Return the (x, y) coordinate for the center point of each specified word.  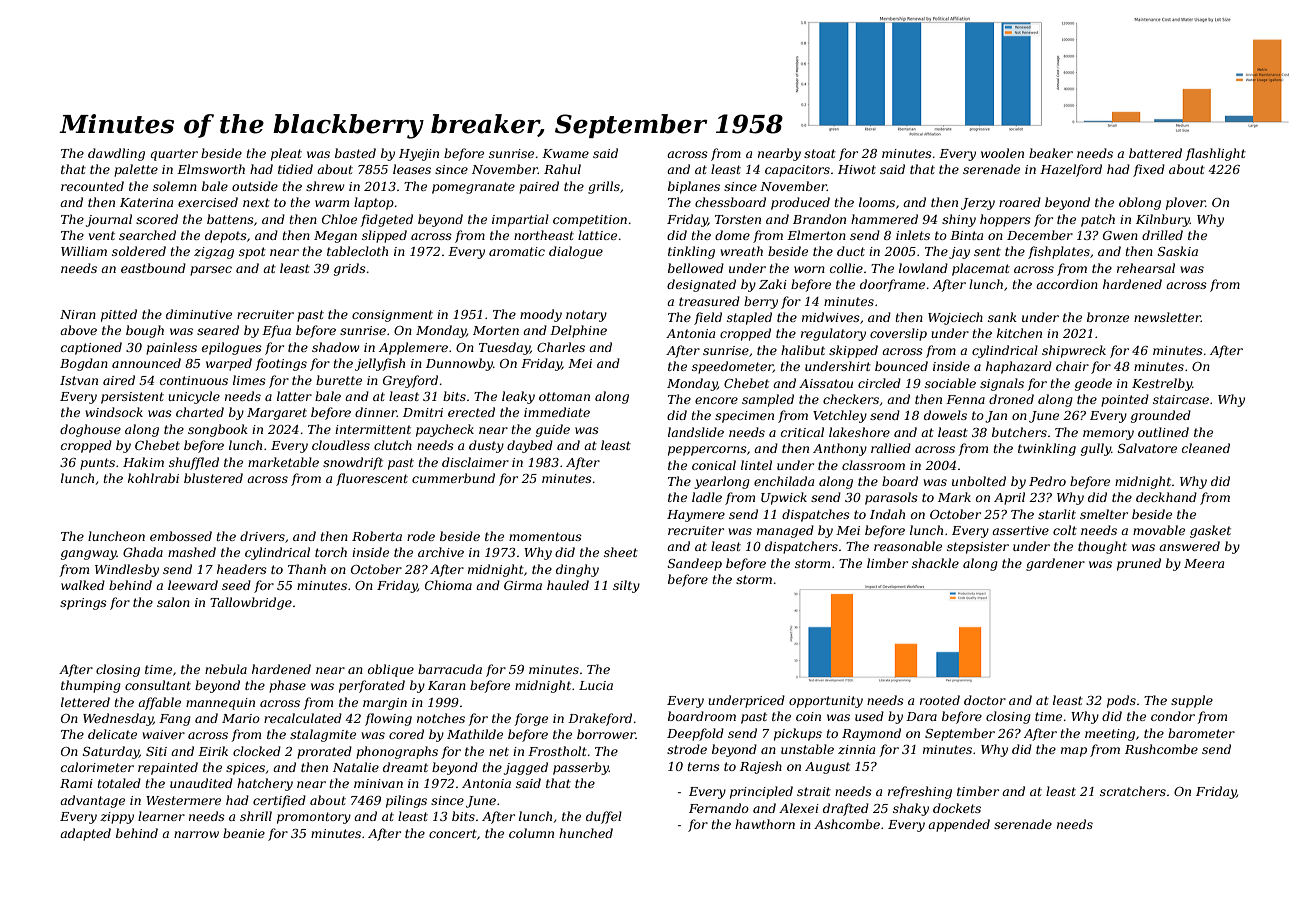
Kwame (565, 153)
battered (1155, 153)
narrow (196, 834)
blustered (213, 478)
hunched (586, 833)
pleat (286, 154)
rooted (940, 700)
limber (887, 563)
